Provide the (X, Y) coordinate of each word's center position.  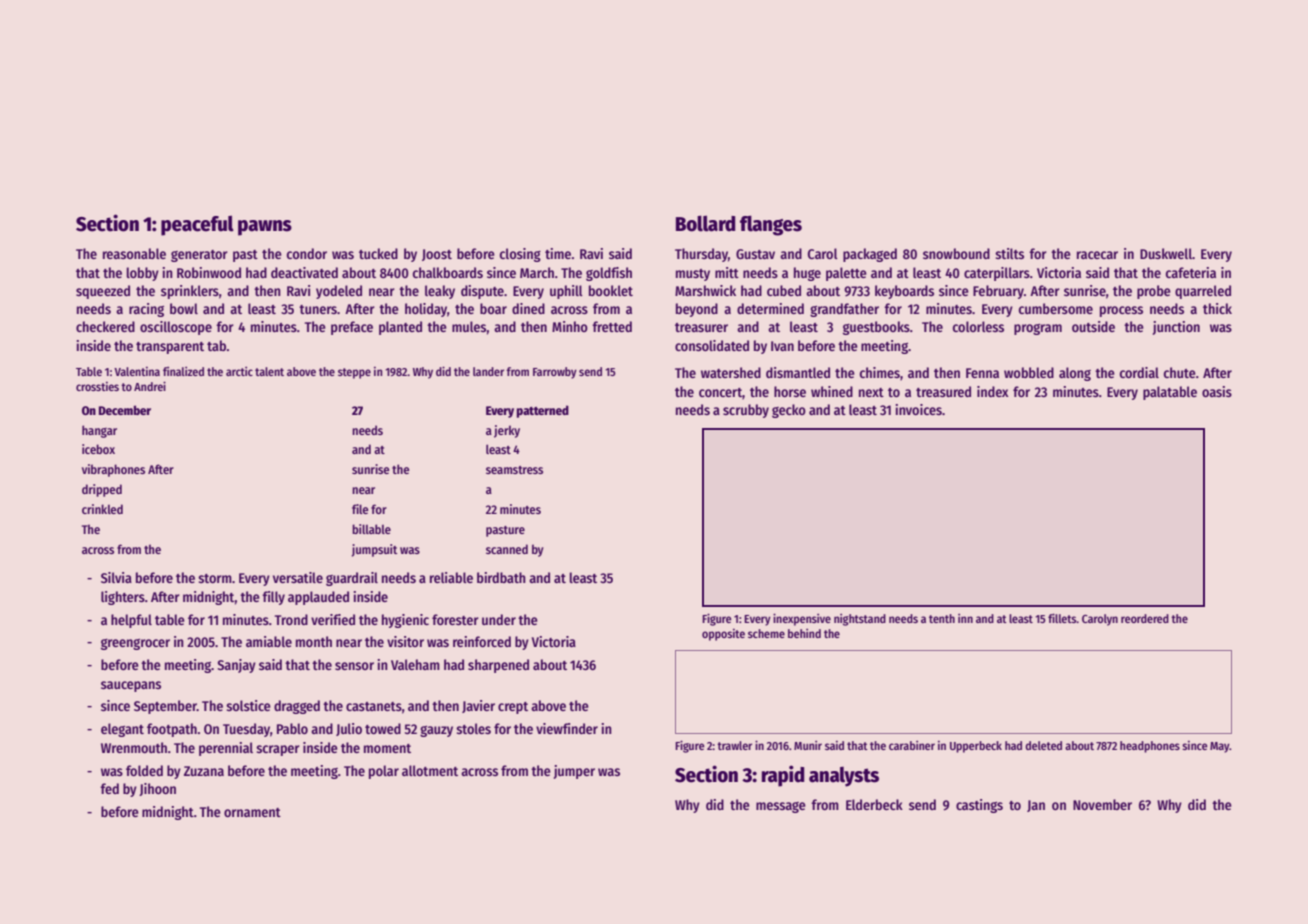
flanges (771, 225)
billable (371, 529)
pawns (265, 228)
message (781, 807)
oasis (1217, 391)
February (998, 292)
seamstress (514, 470)
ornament (252, 812)
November (1102, 804)
